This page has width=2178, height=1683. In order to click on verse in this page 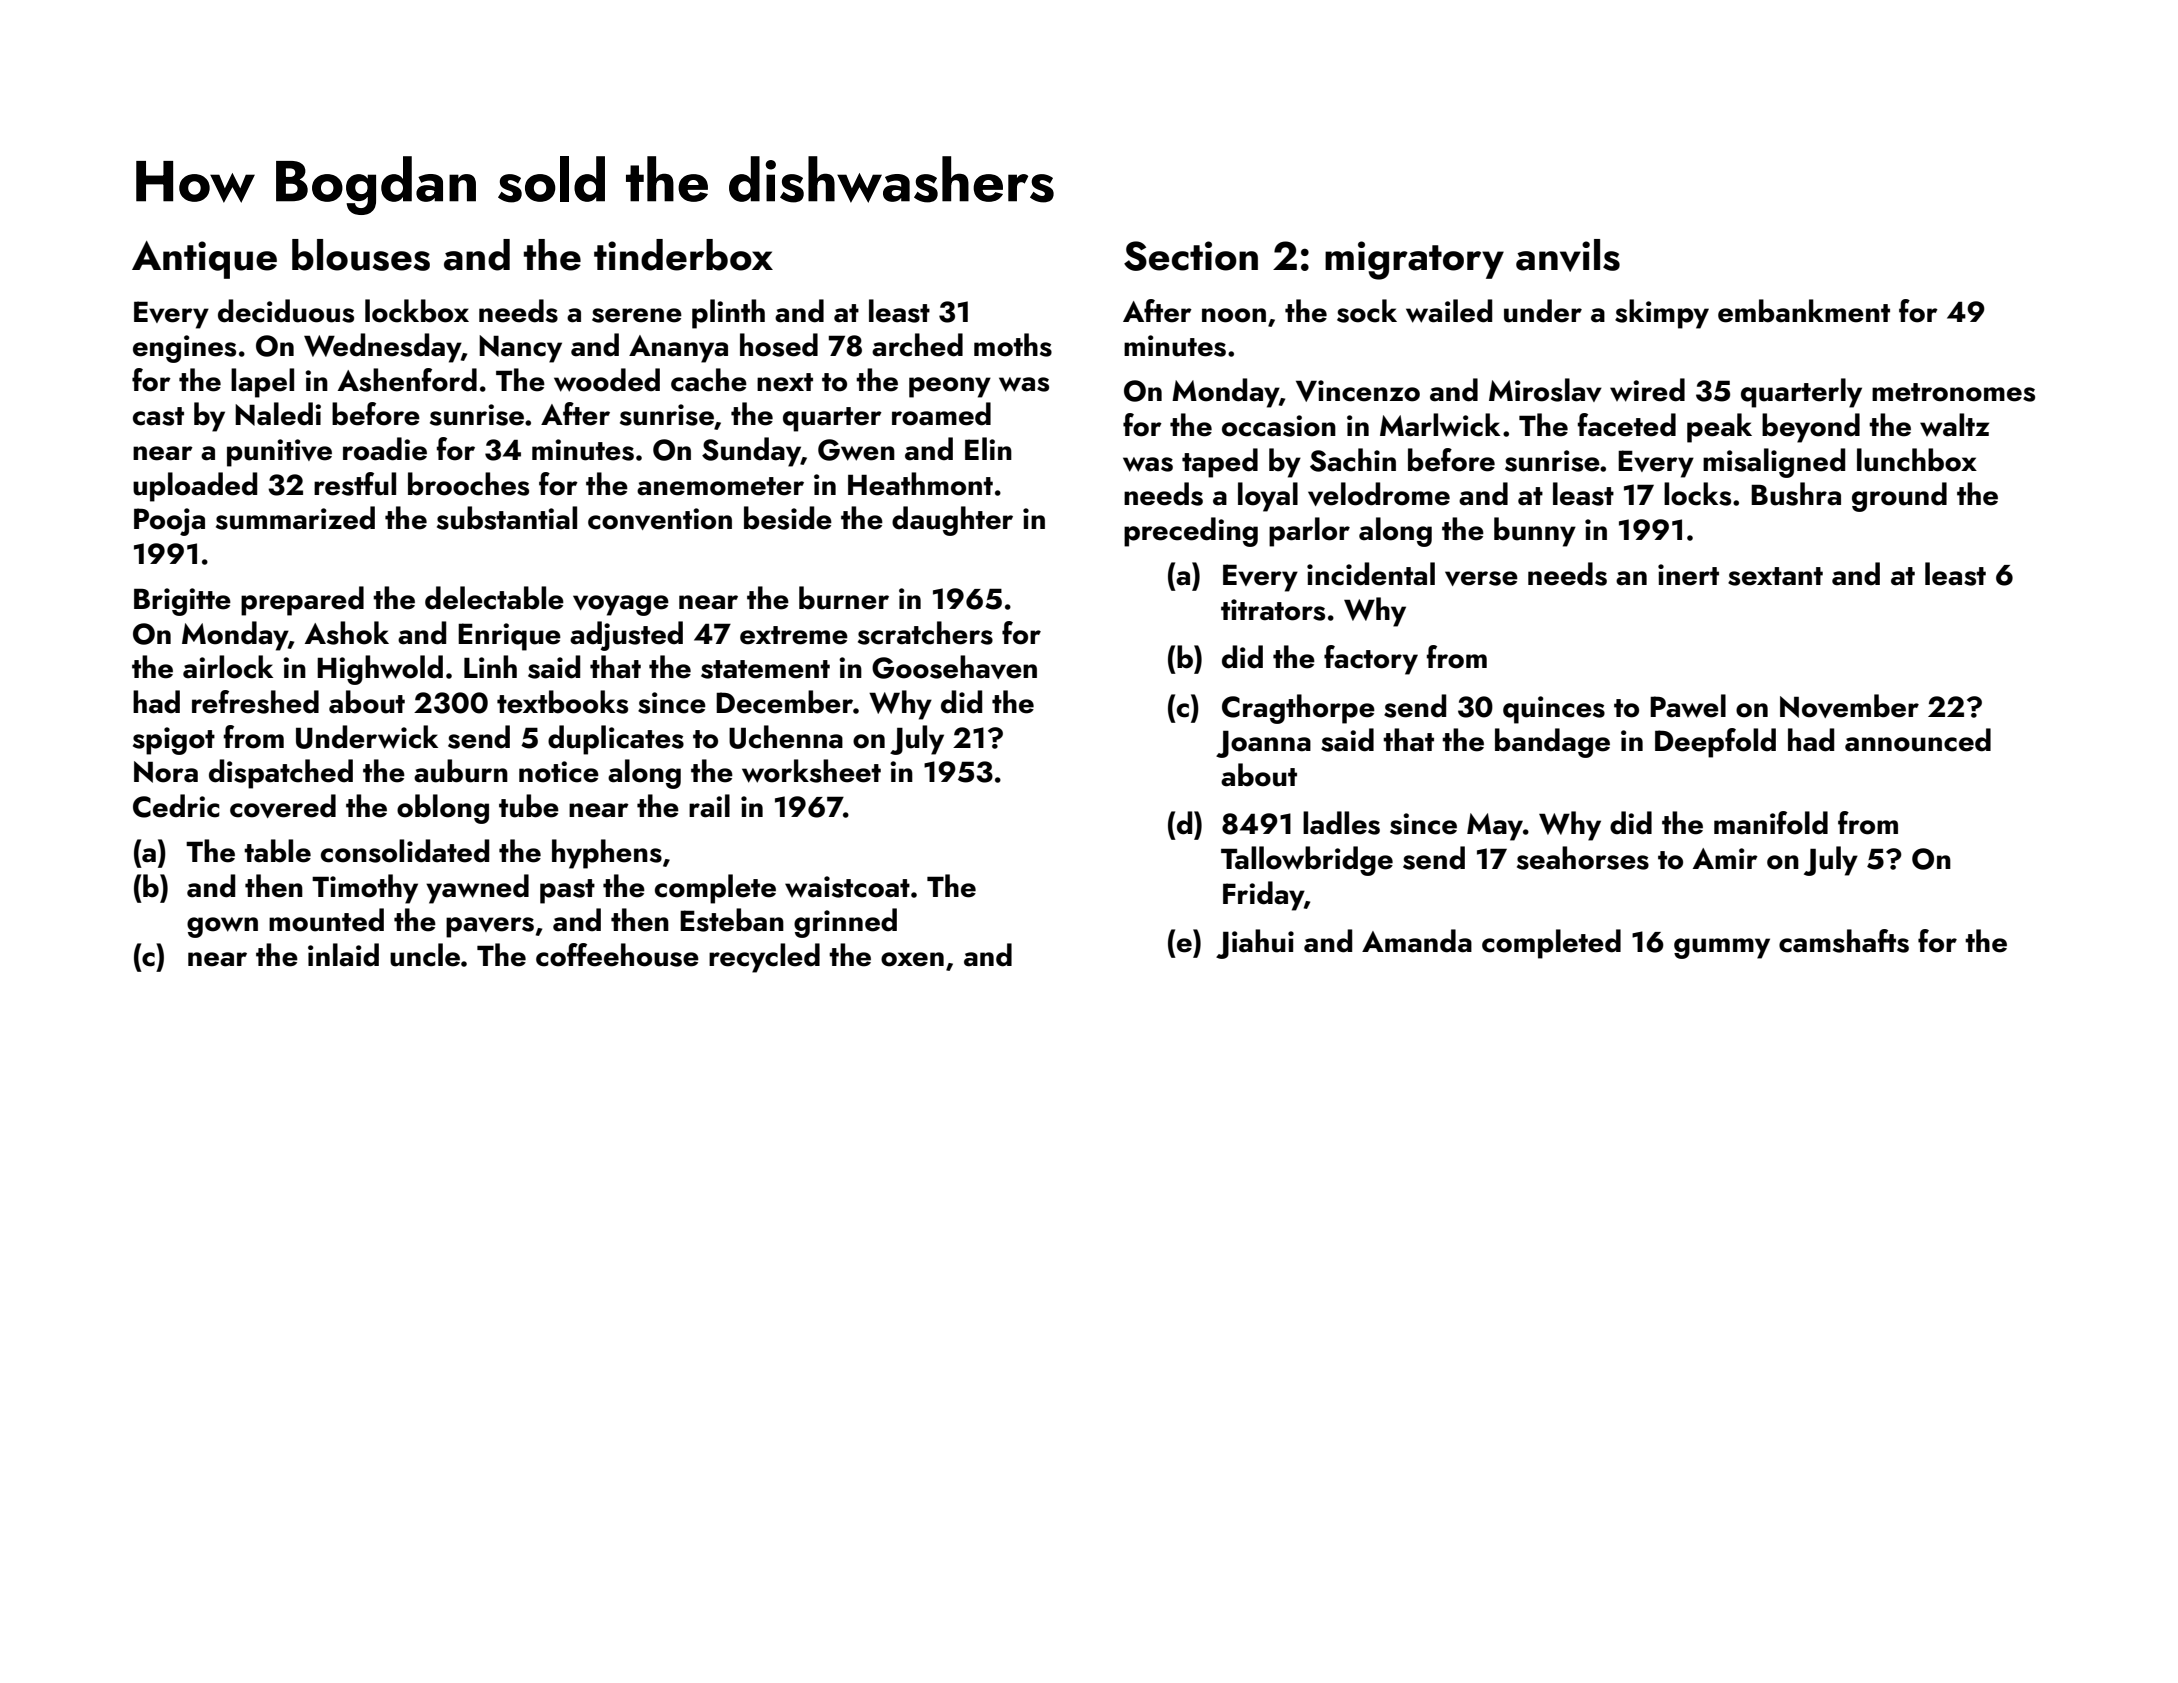, I will do `click(1481, 578)`.
